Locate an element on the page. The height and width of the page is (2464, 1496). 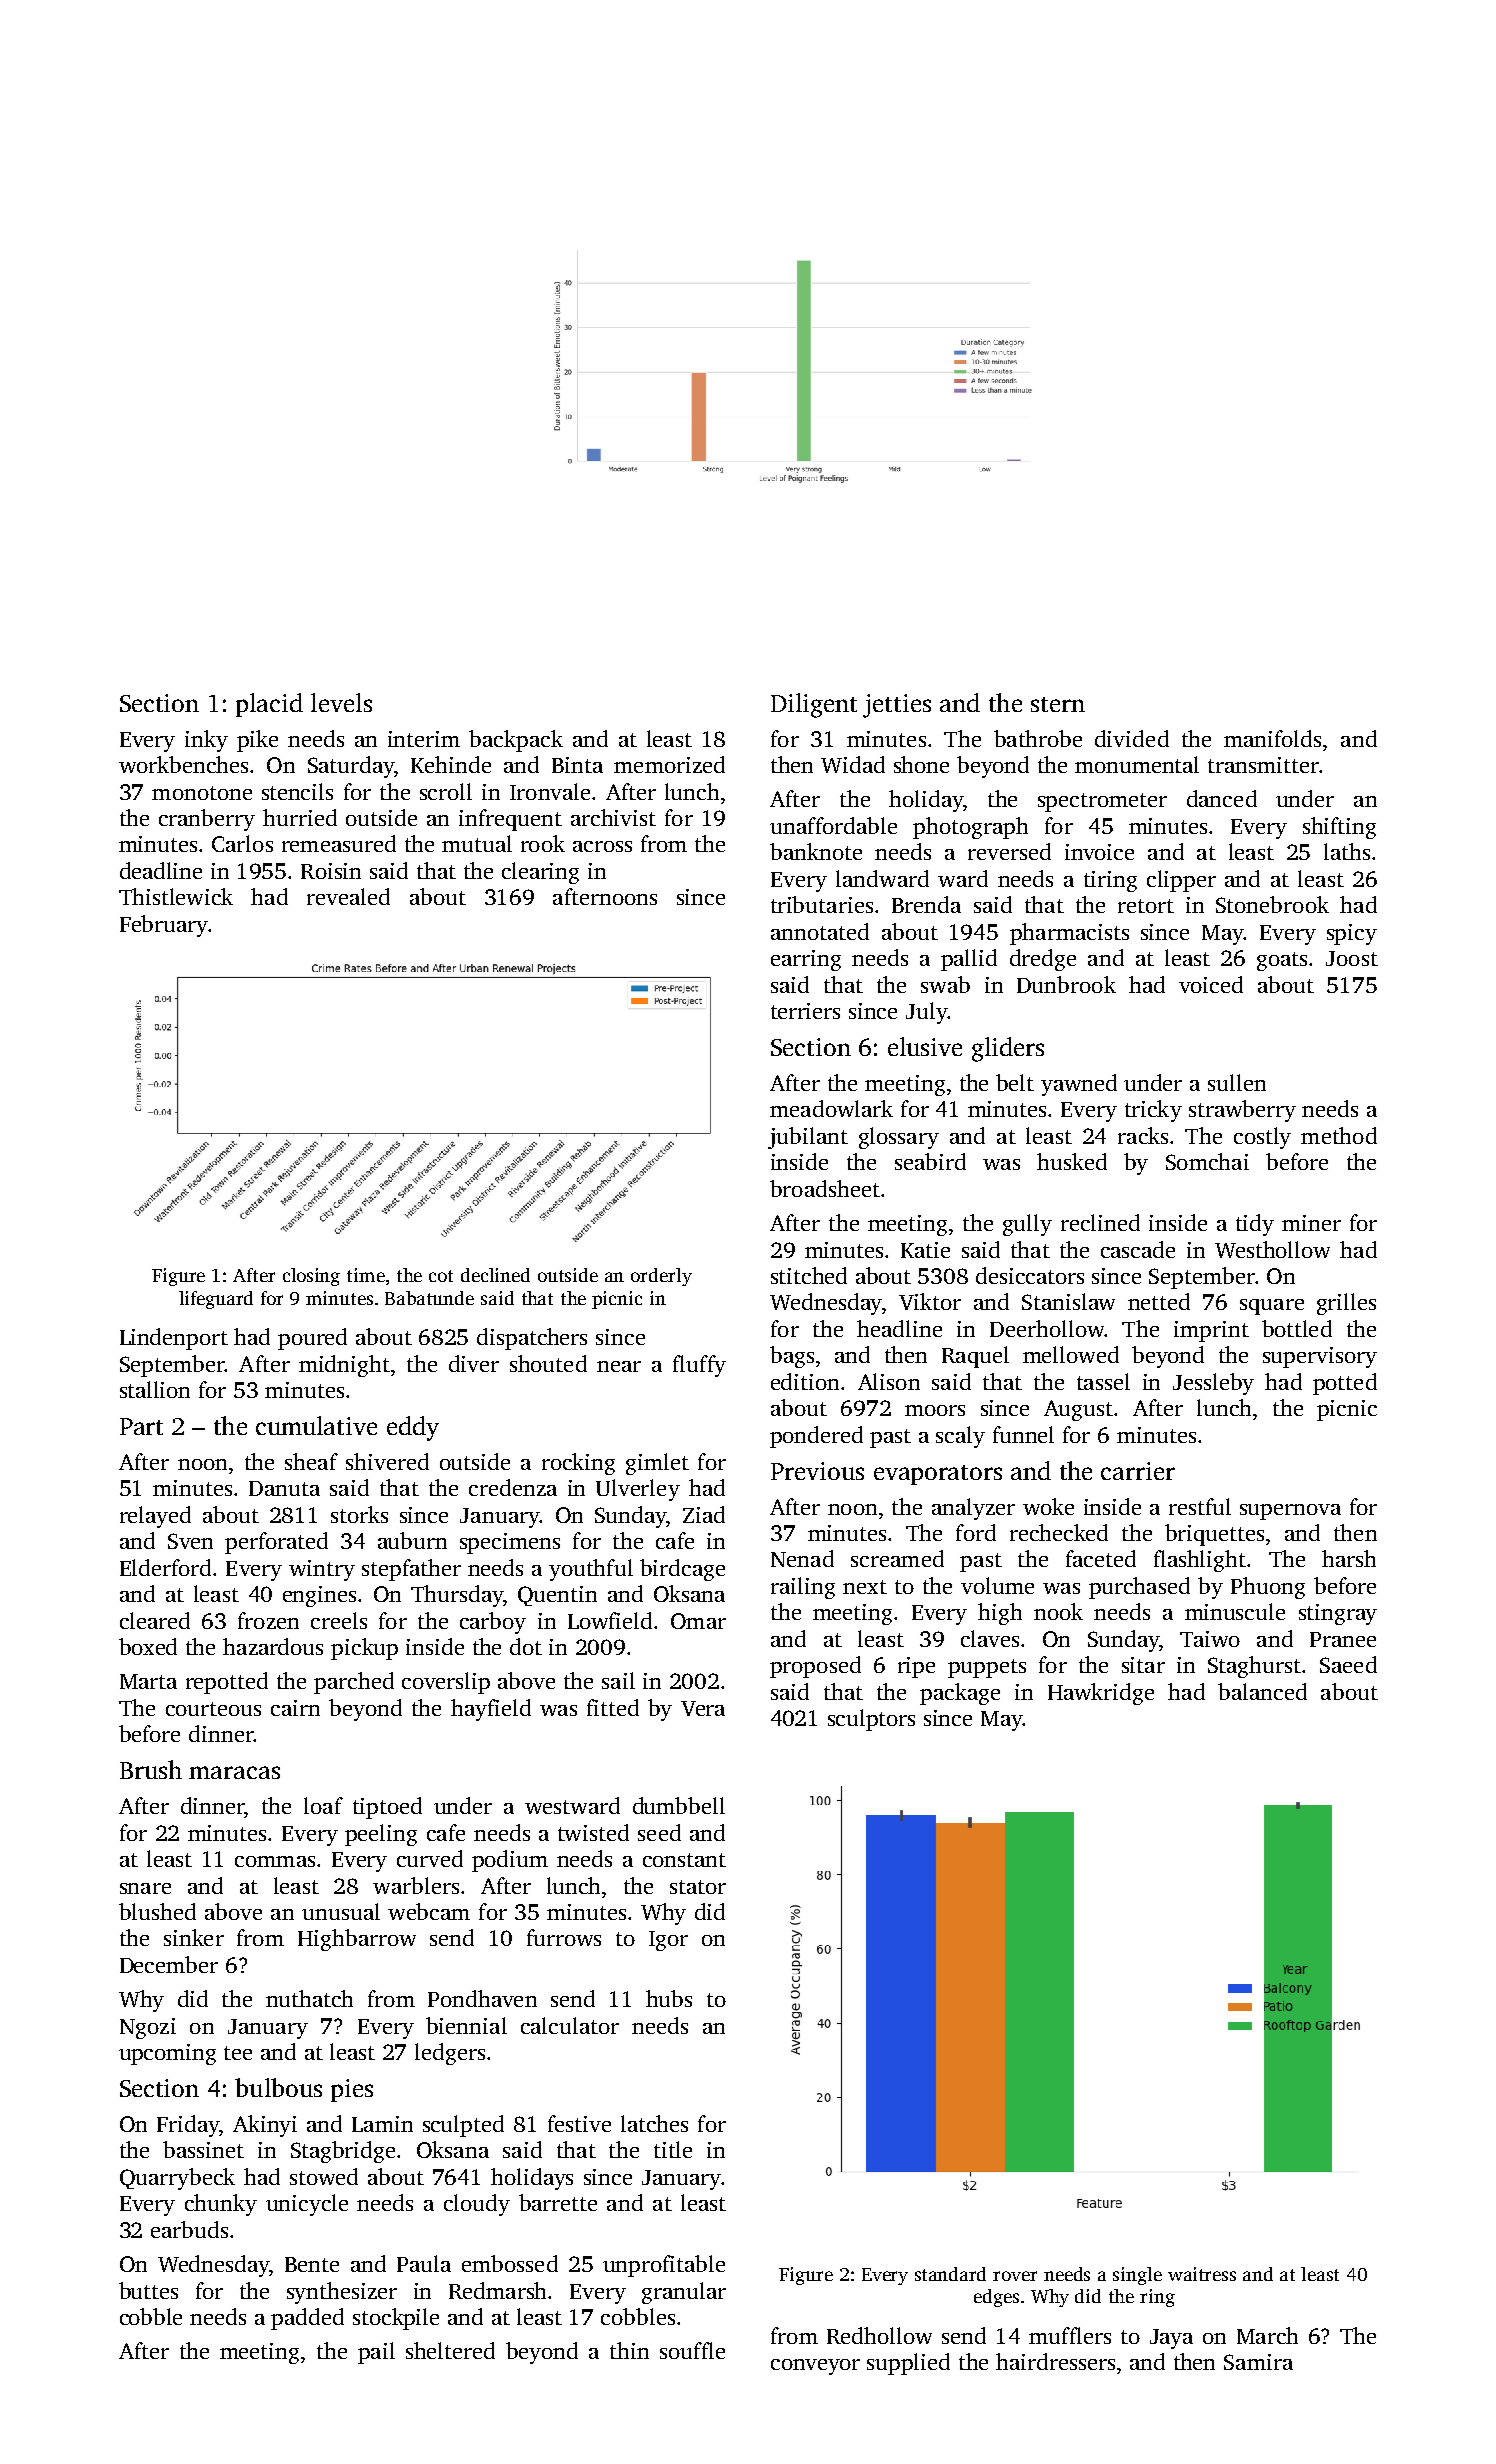
broadsheet is located at coordinates (825, 1188).
